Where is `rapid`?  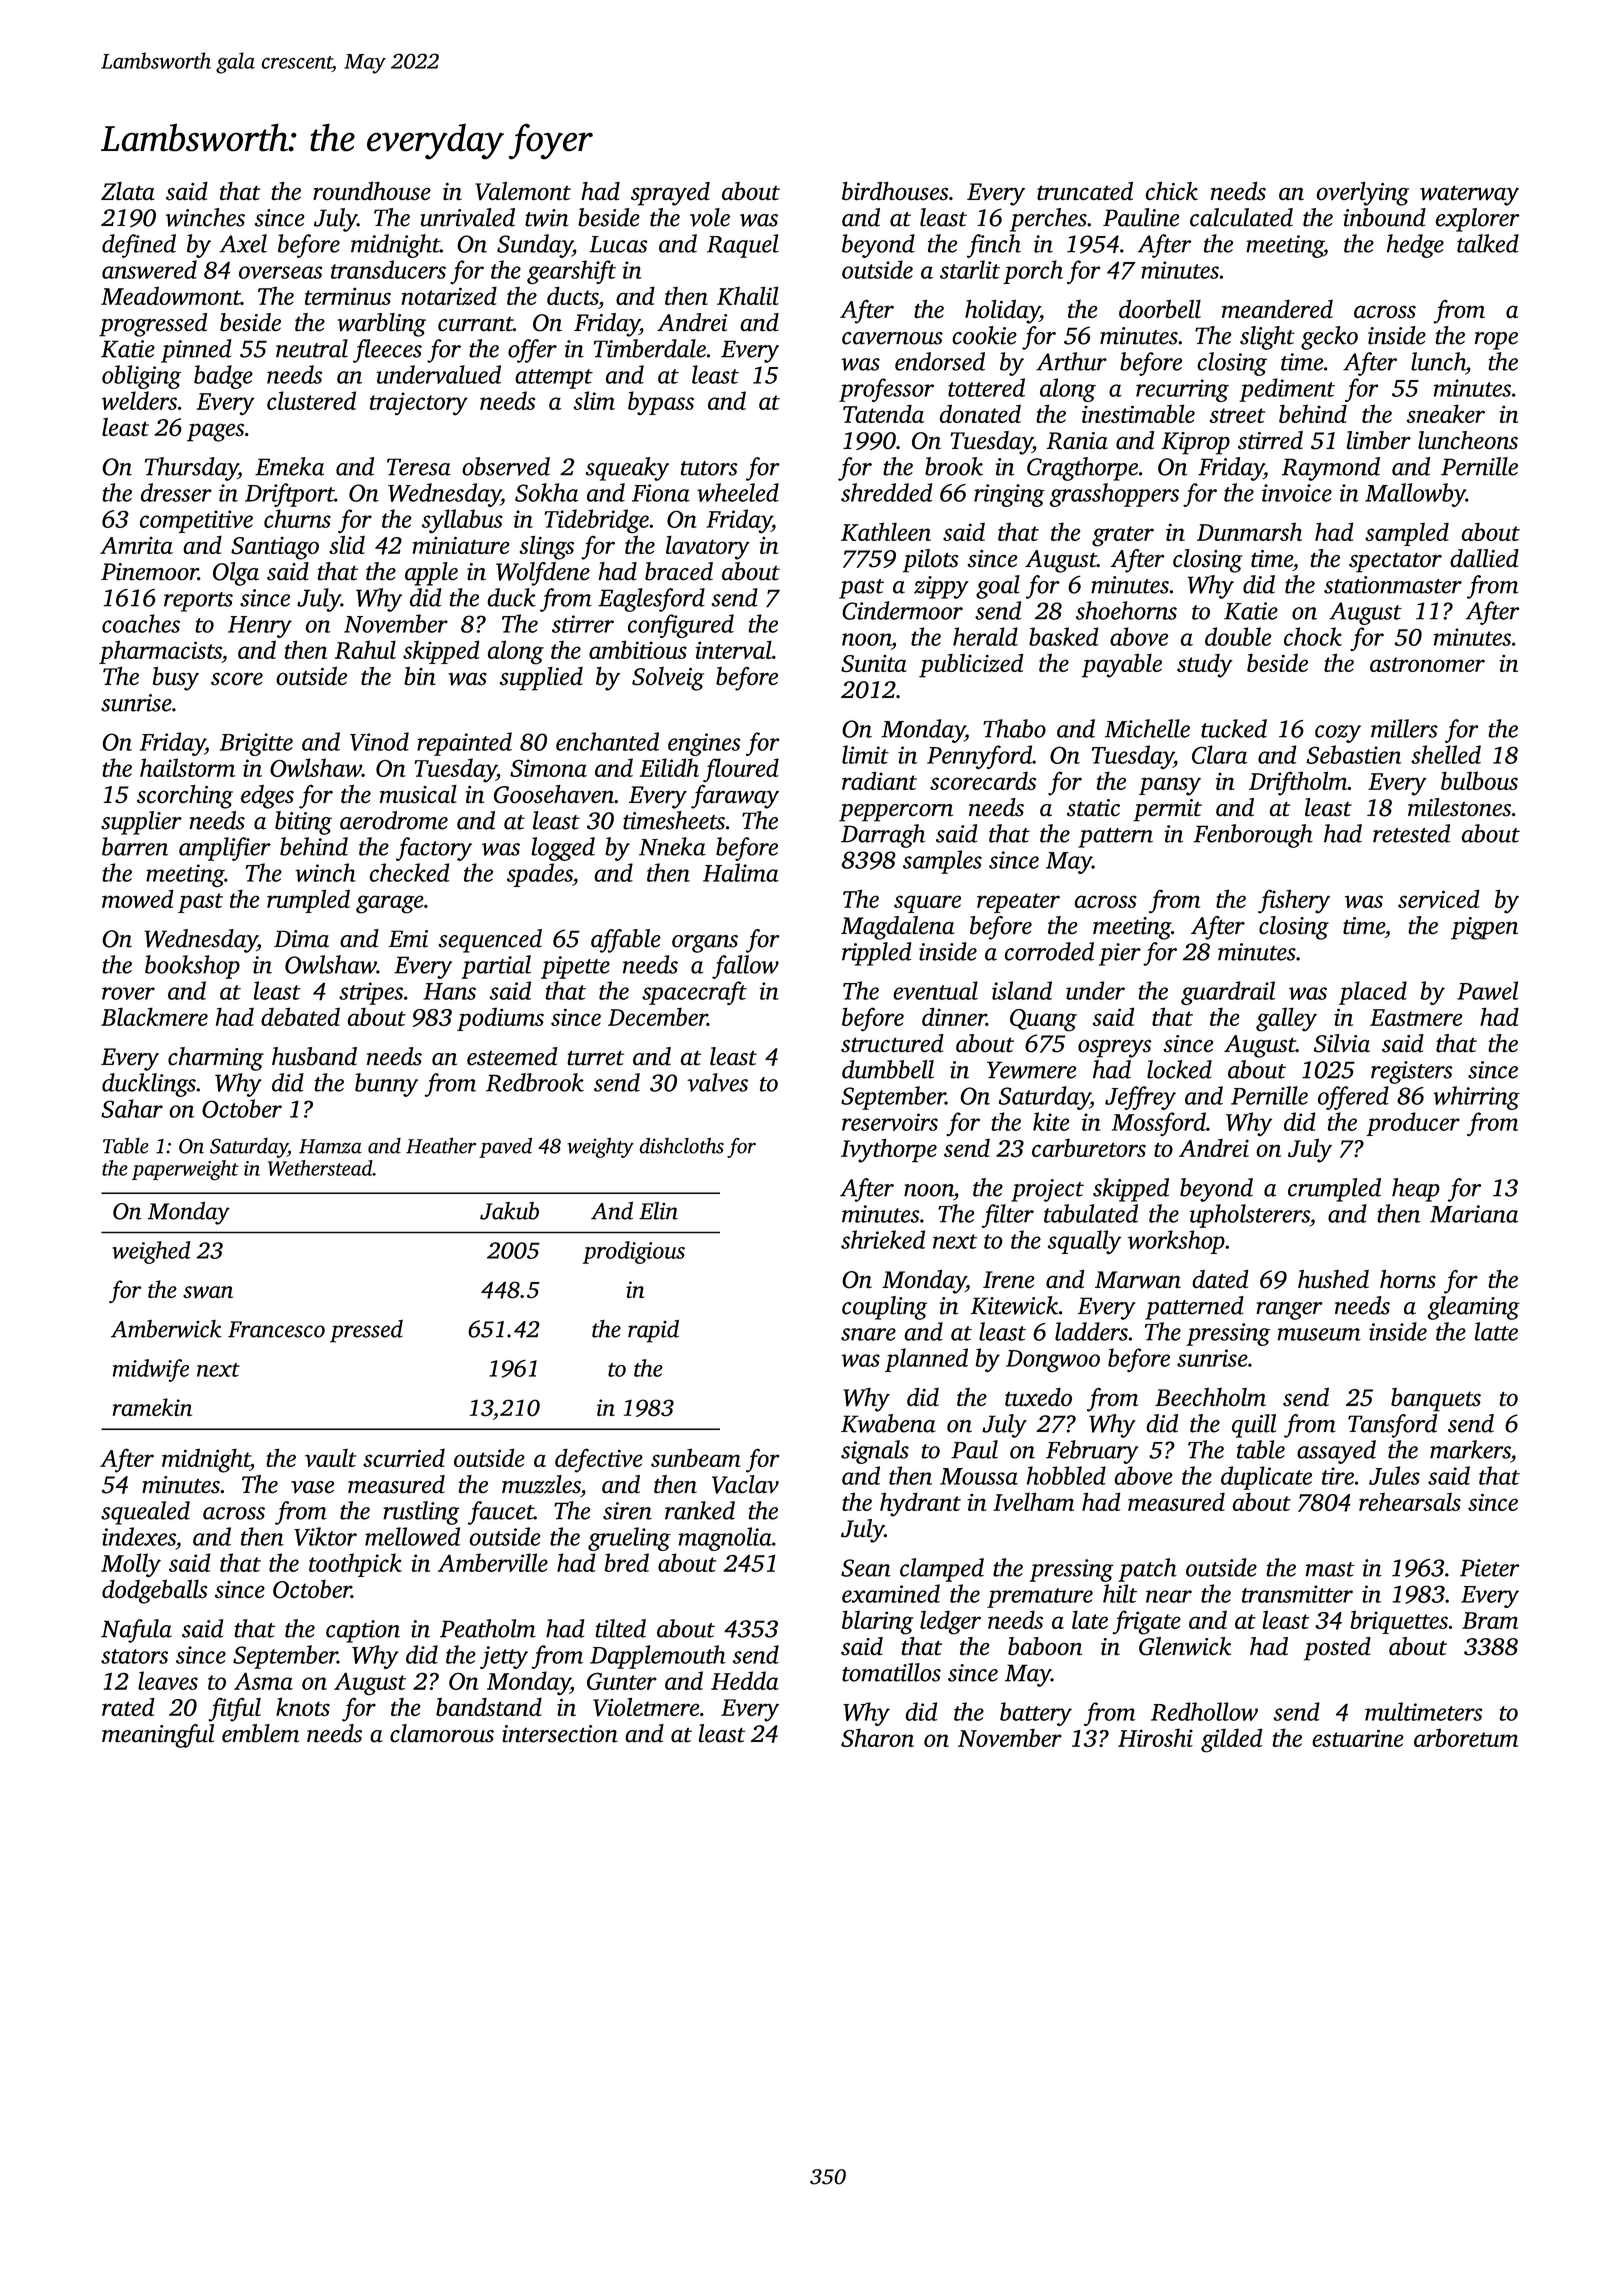 rapid is located at coordinates (653, 1331).
